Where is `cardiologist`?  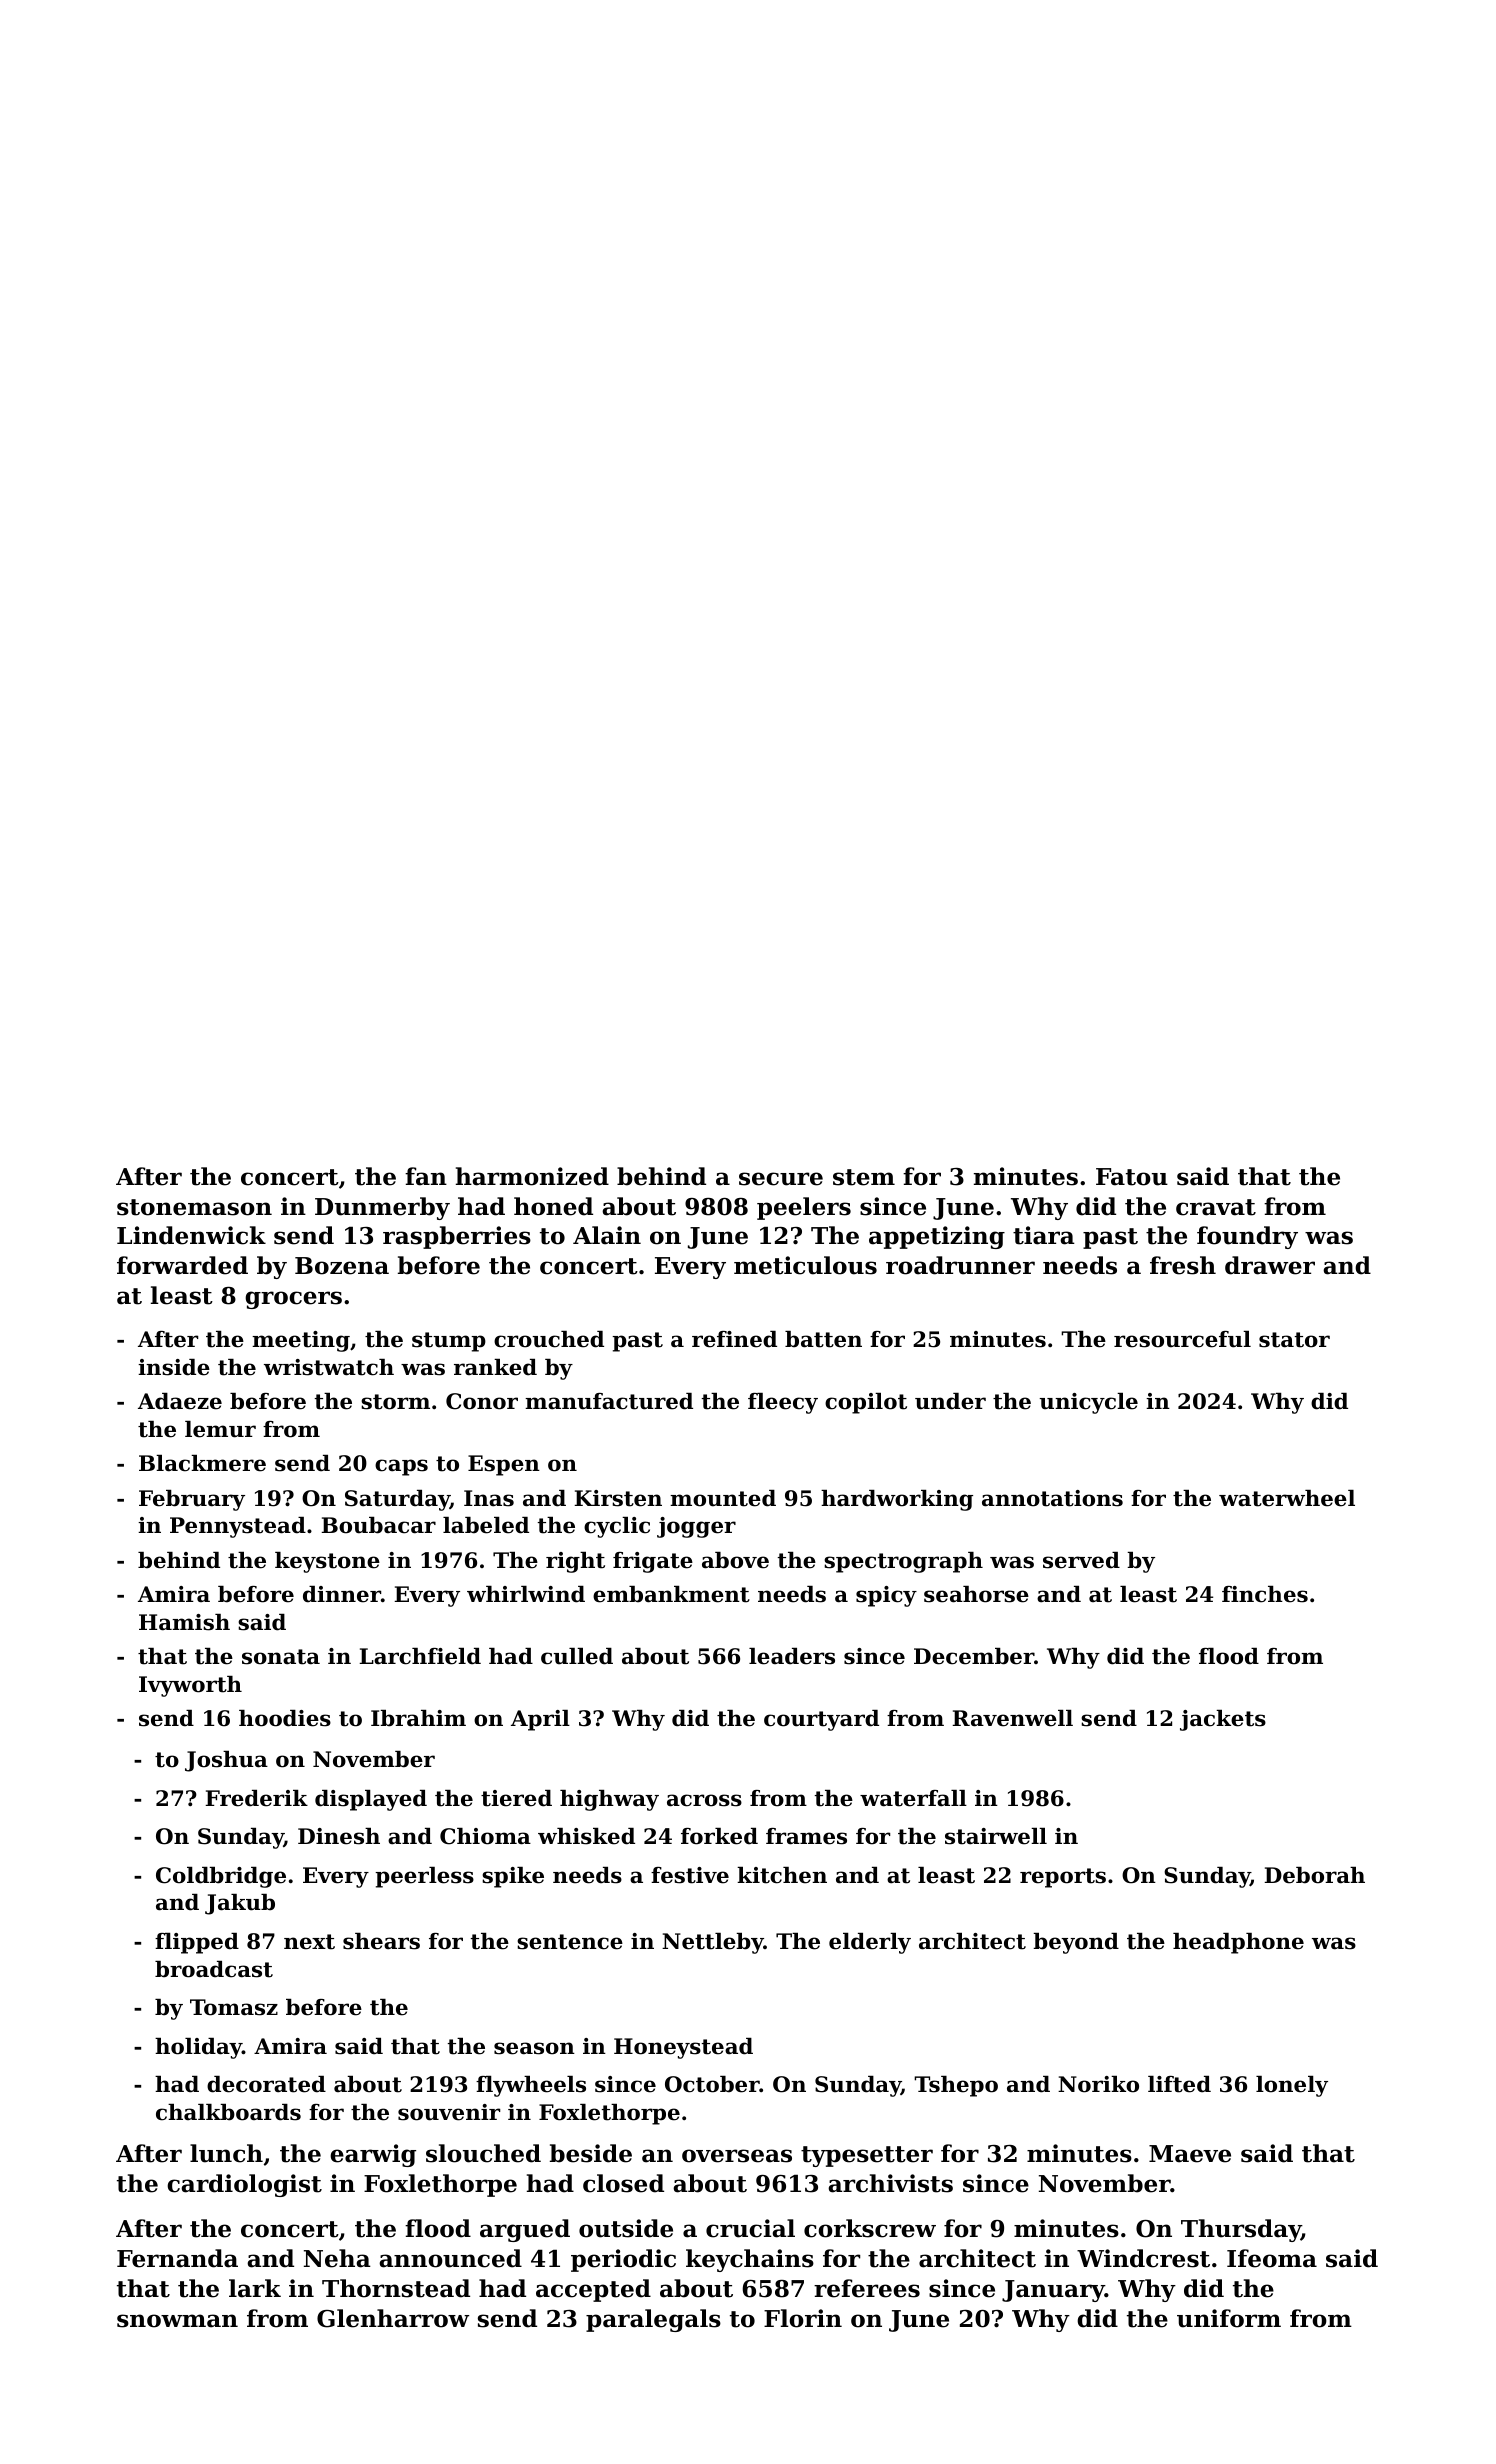 cardiologist is located at coordinates (244, 2185).
